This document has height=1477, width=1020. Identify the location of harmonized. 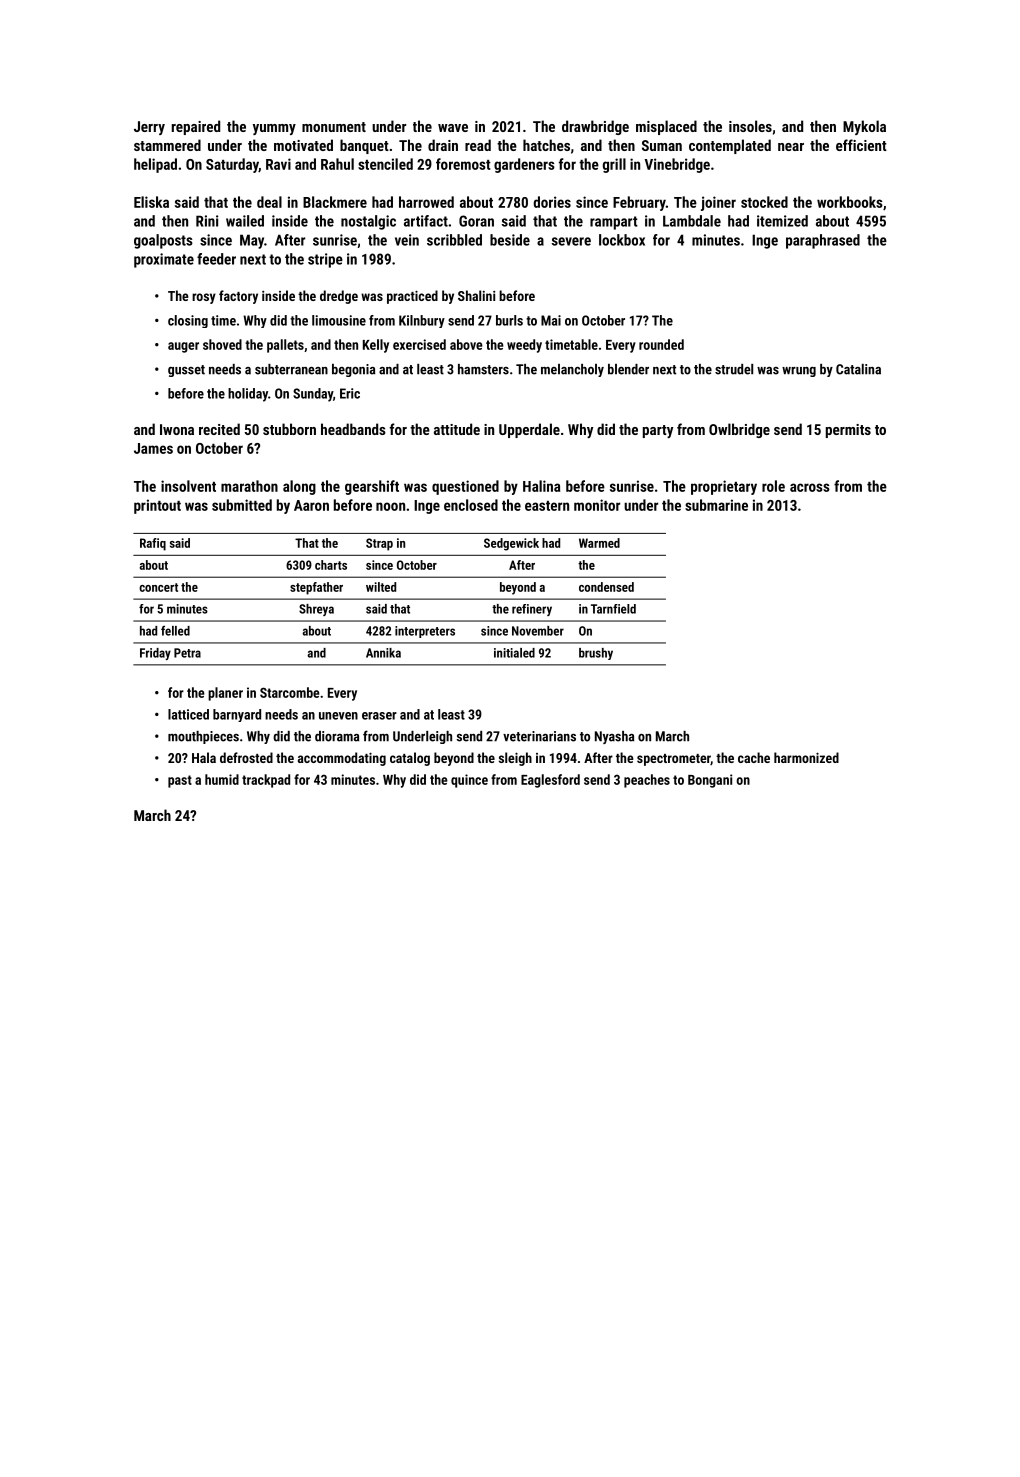
(806, 757).
